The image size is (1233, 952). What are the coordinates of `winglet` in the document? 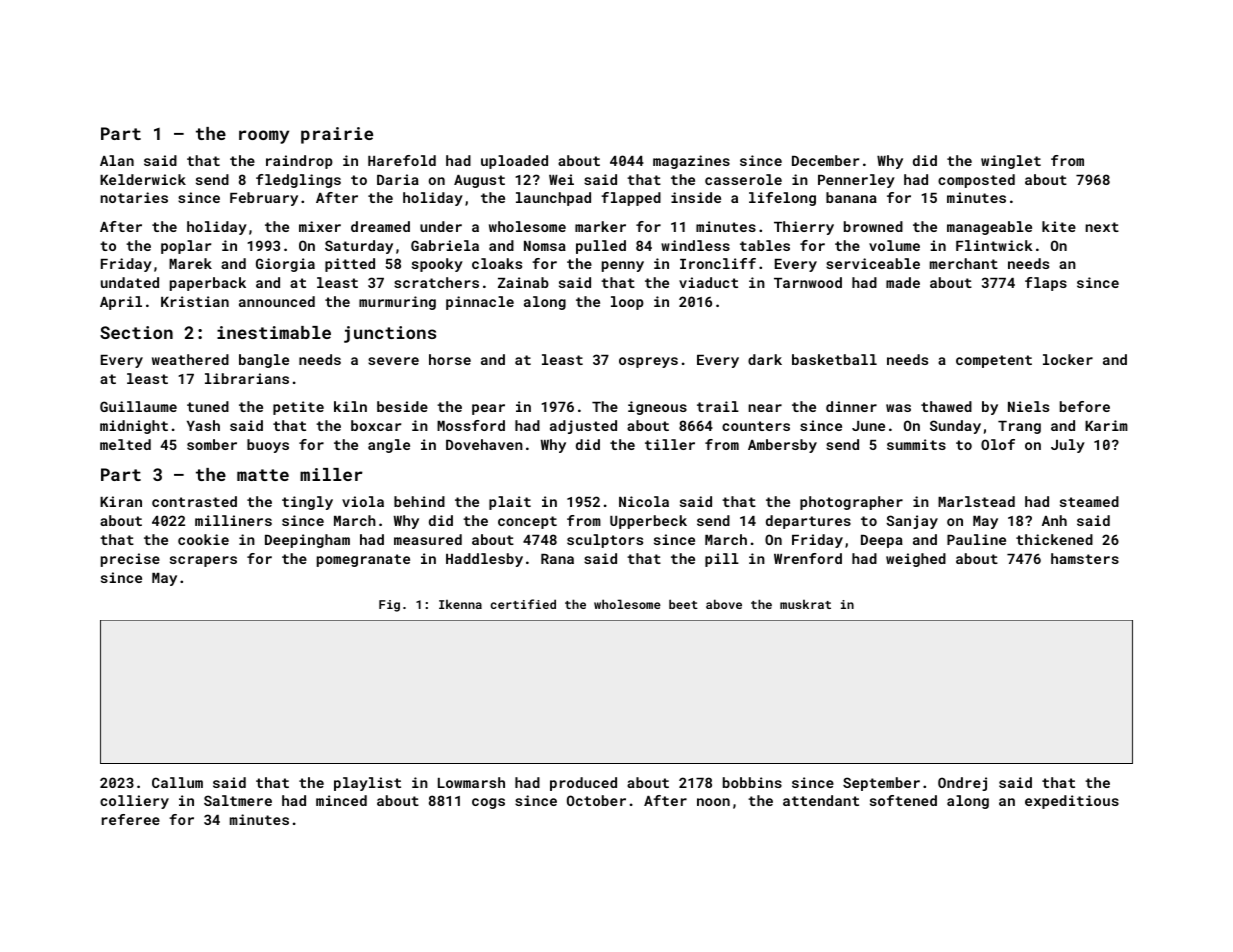 It's located at (1011, 162).
